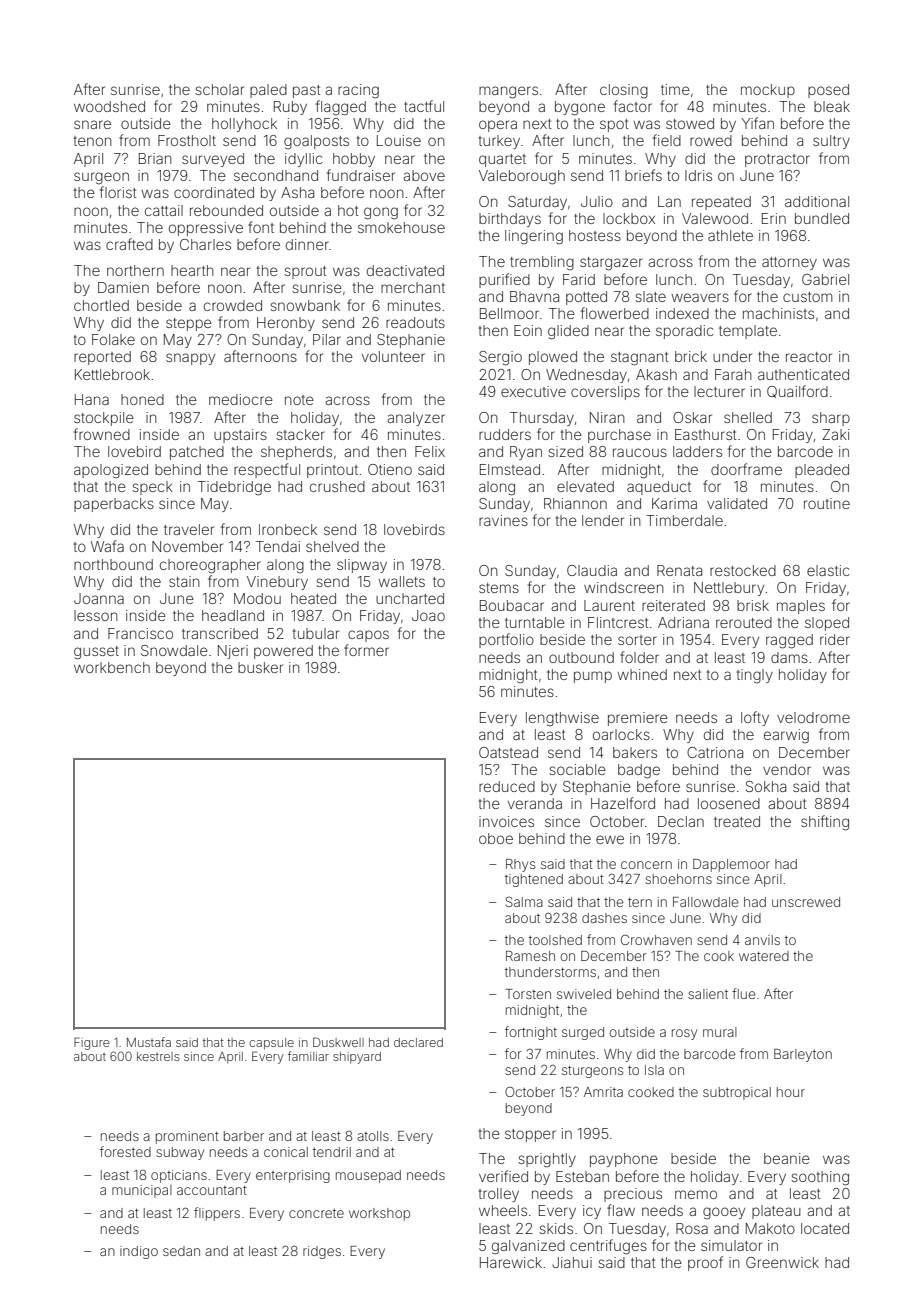 The height and width of the document is (1308, 924). What do you see at coordinates (640, 359) in the document?
I see `stagnant` at bounding box center [640, 359].
